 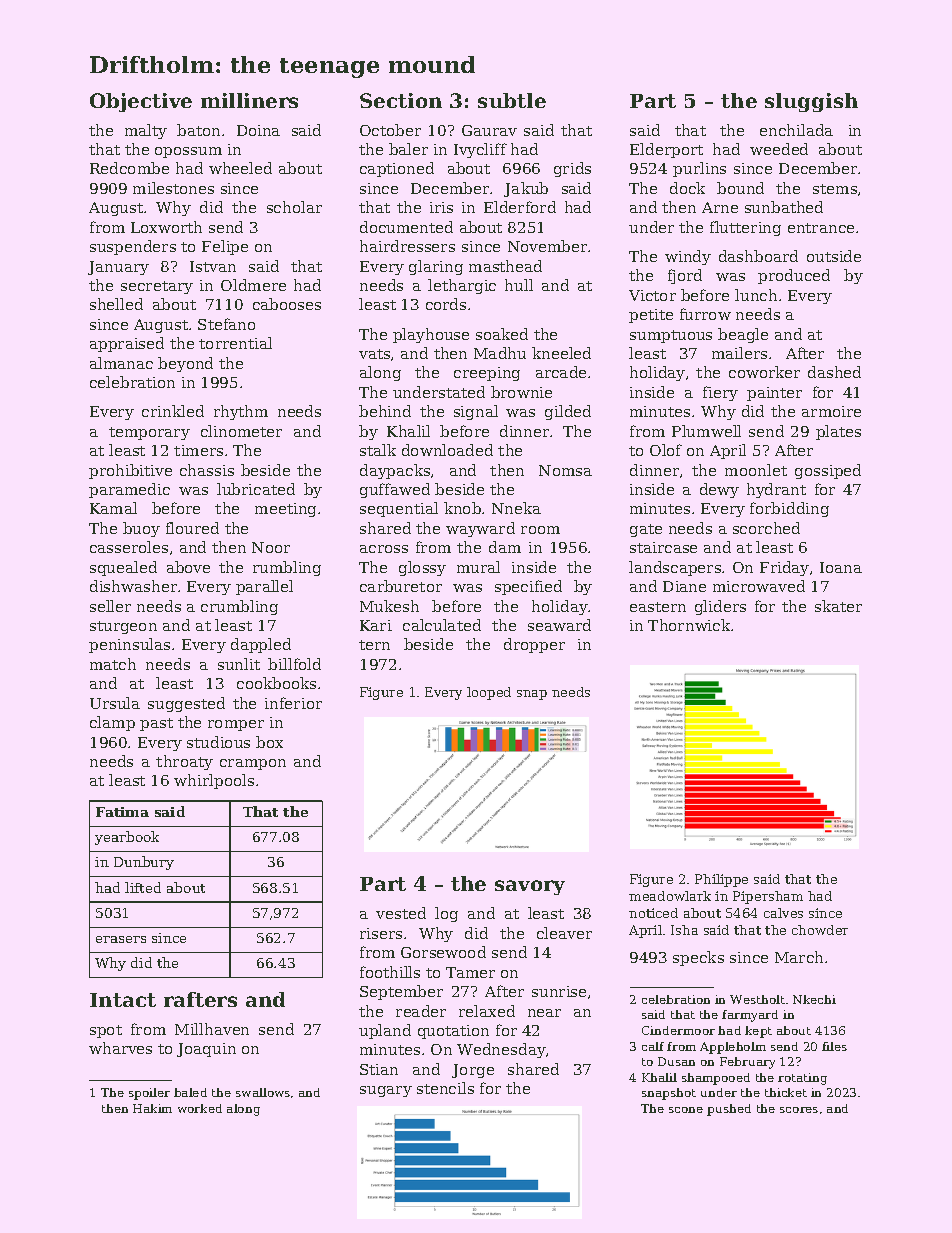 I want to click on sluggish, so click(x=811, y=102).
